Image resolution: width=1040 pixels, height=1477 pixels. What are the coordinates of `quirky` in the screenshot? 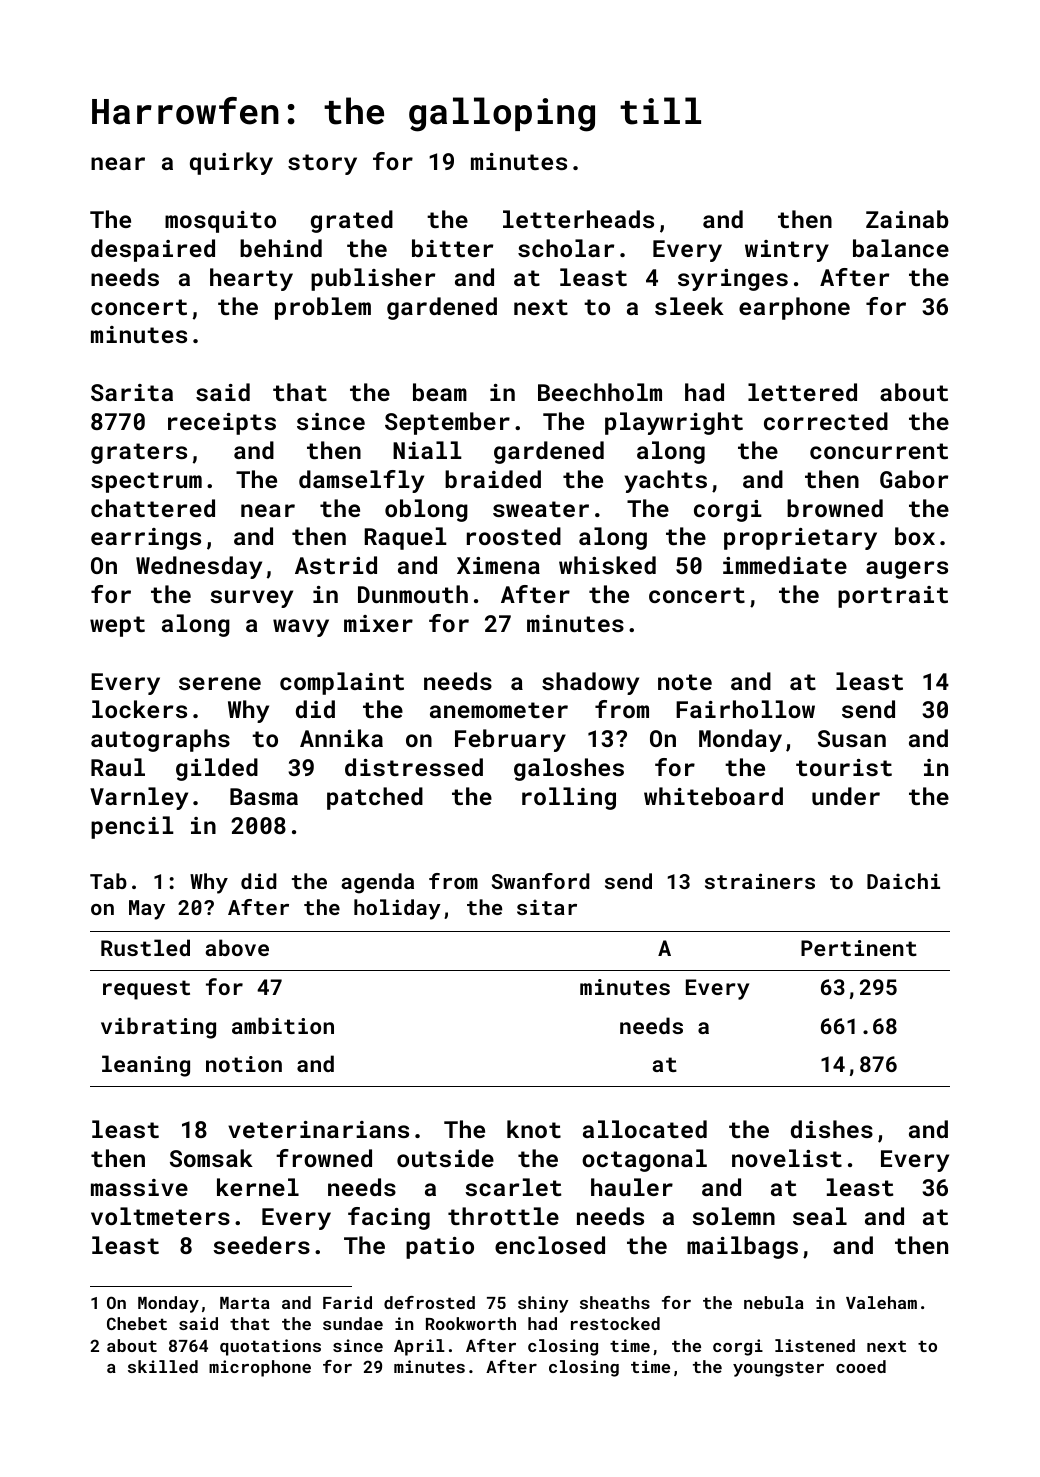 It's located at (231, 163).
